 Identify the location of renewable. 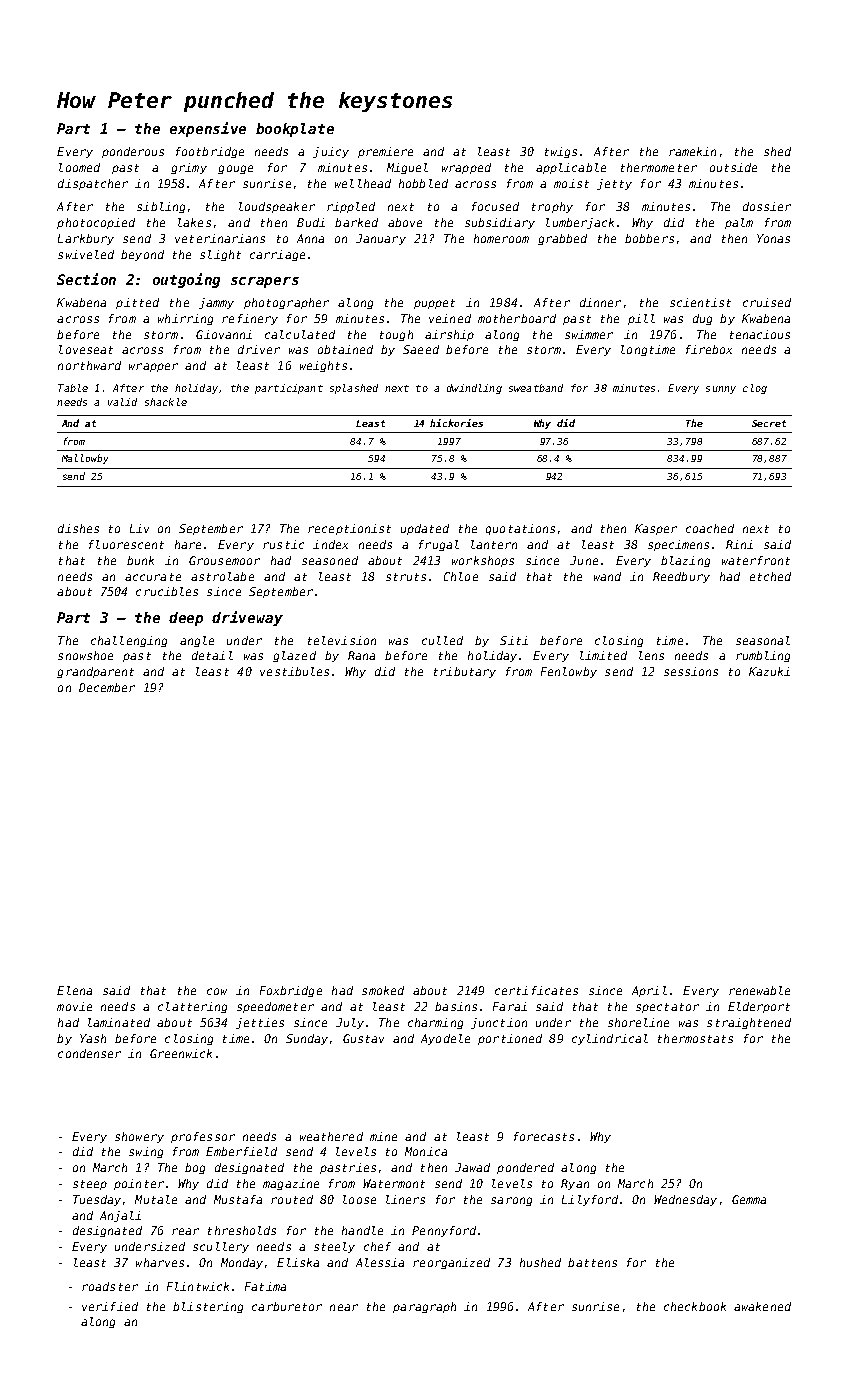
(759, 990).
